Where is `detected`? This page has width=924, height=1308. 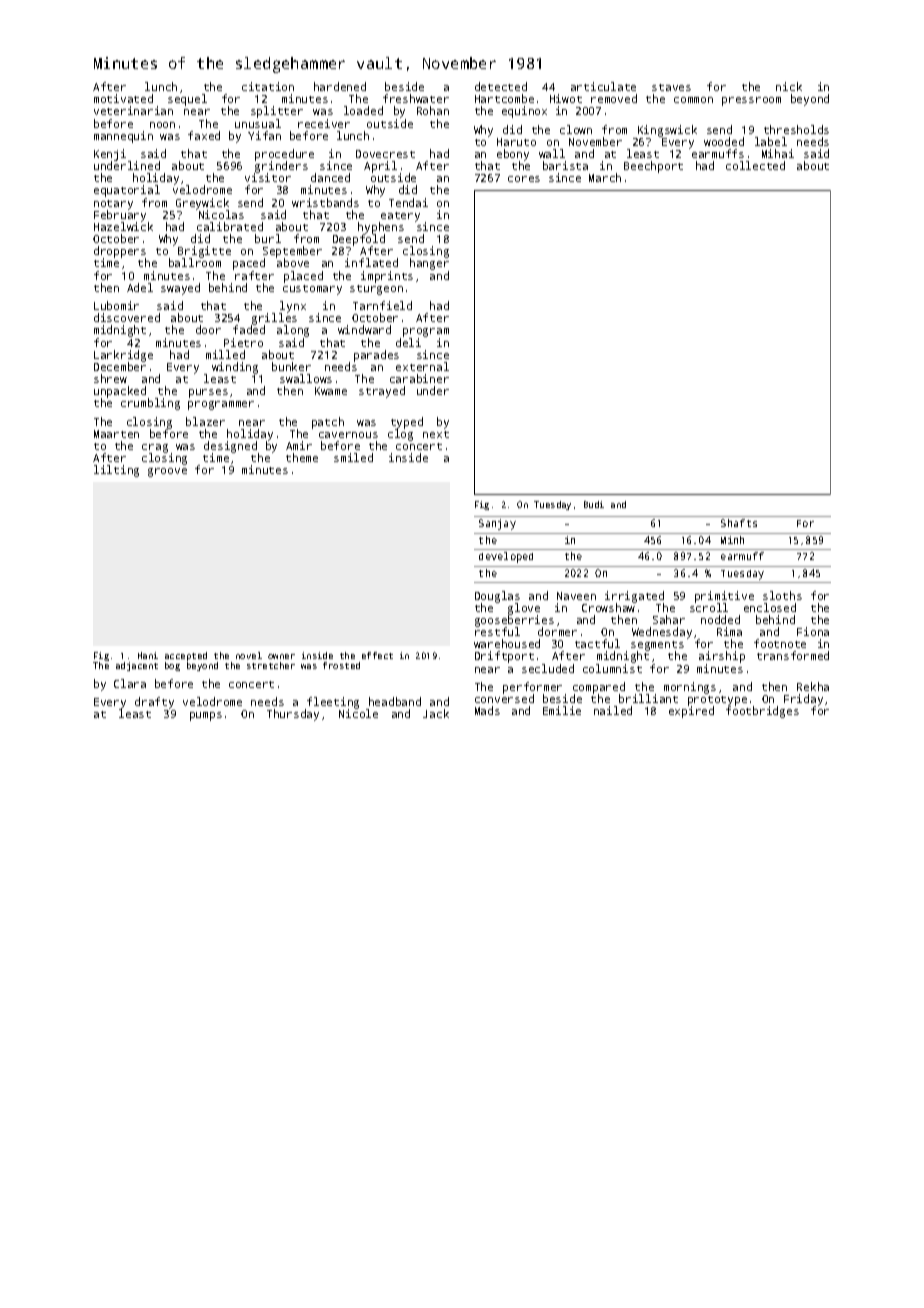 detected is located at coordinates (501, 86).
